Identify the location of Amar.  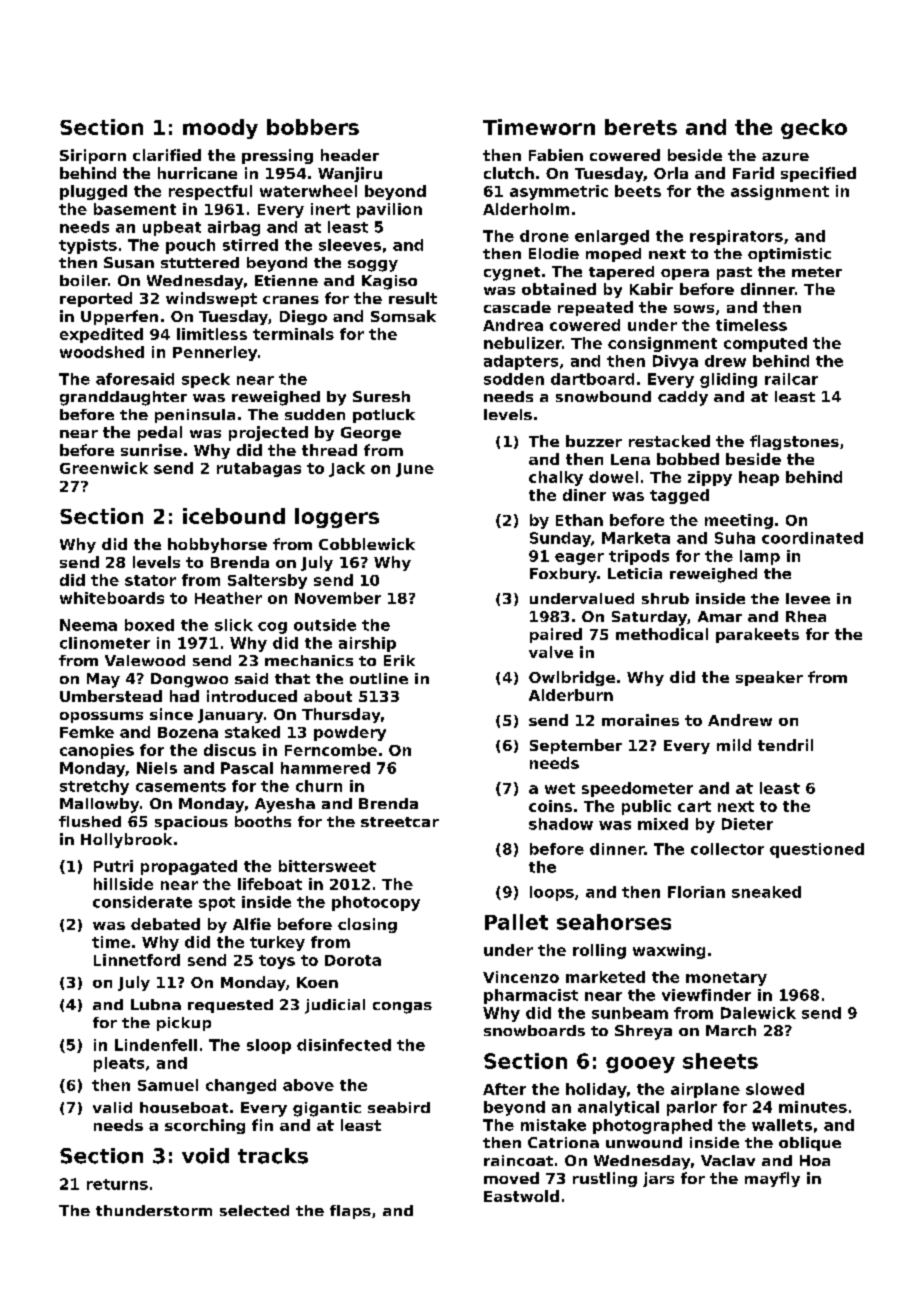
(720, 616).
